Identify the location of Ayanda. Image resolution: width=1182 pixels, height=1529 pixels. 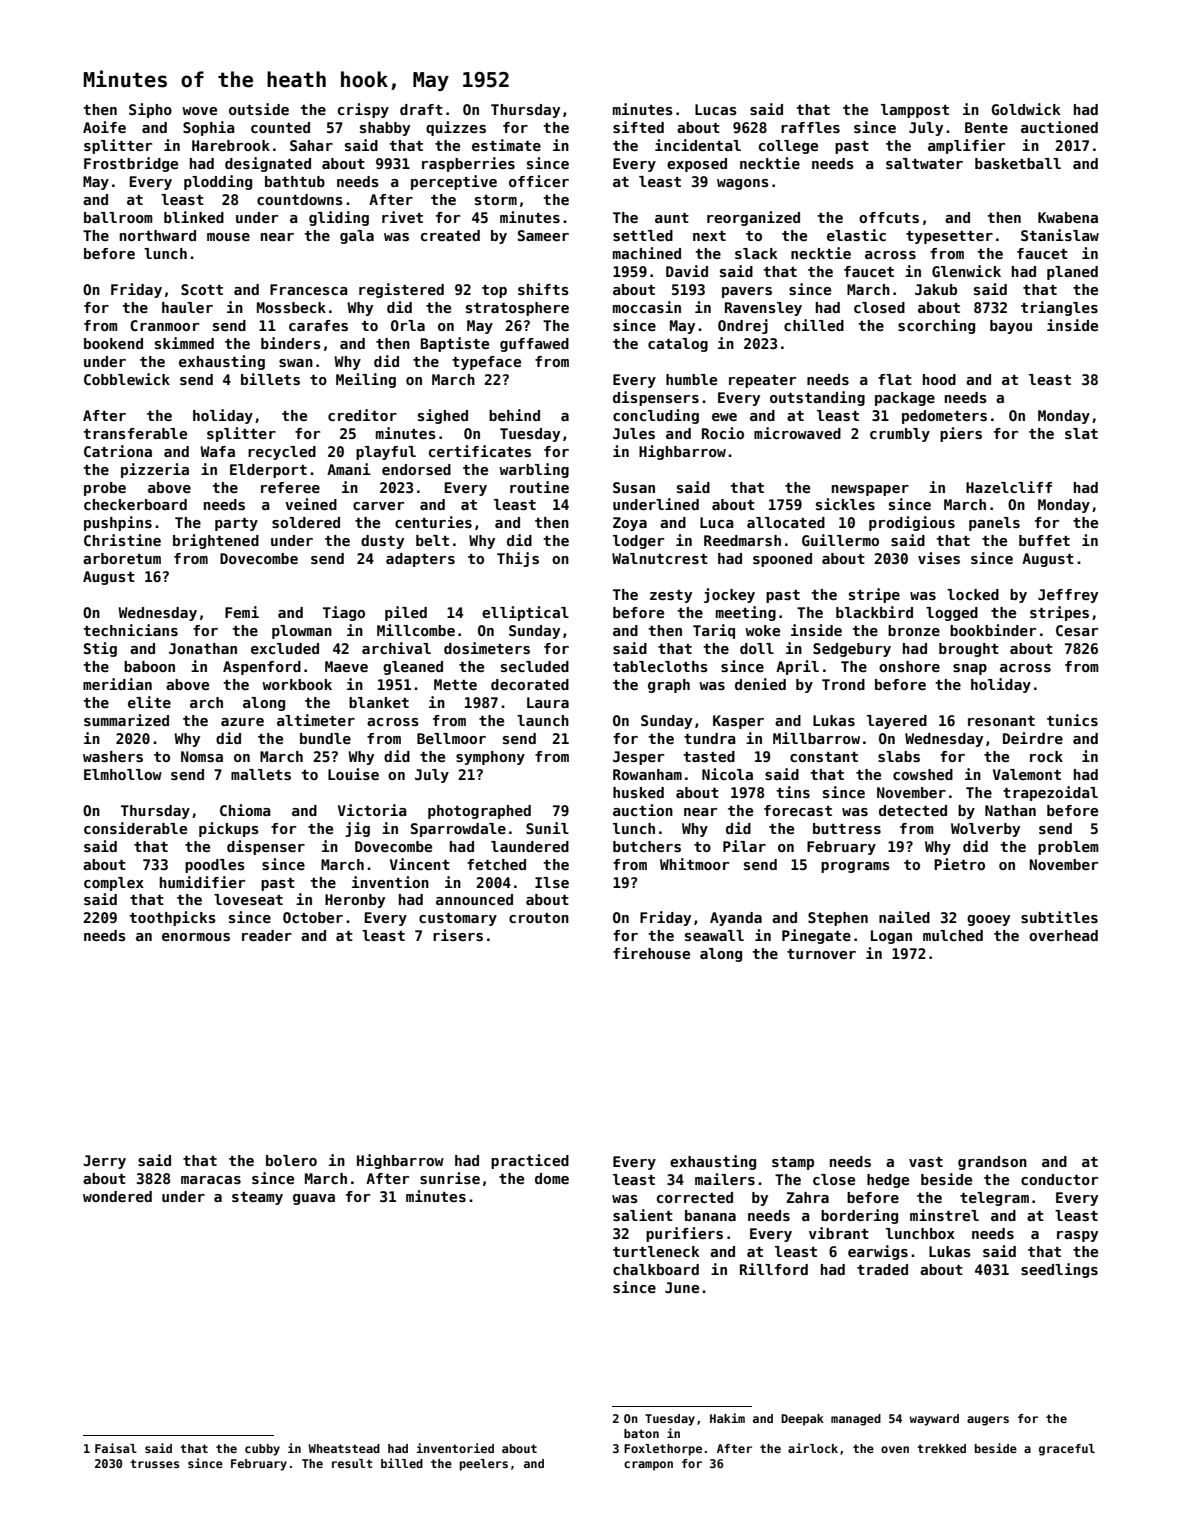
(736, 919).
